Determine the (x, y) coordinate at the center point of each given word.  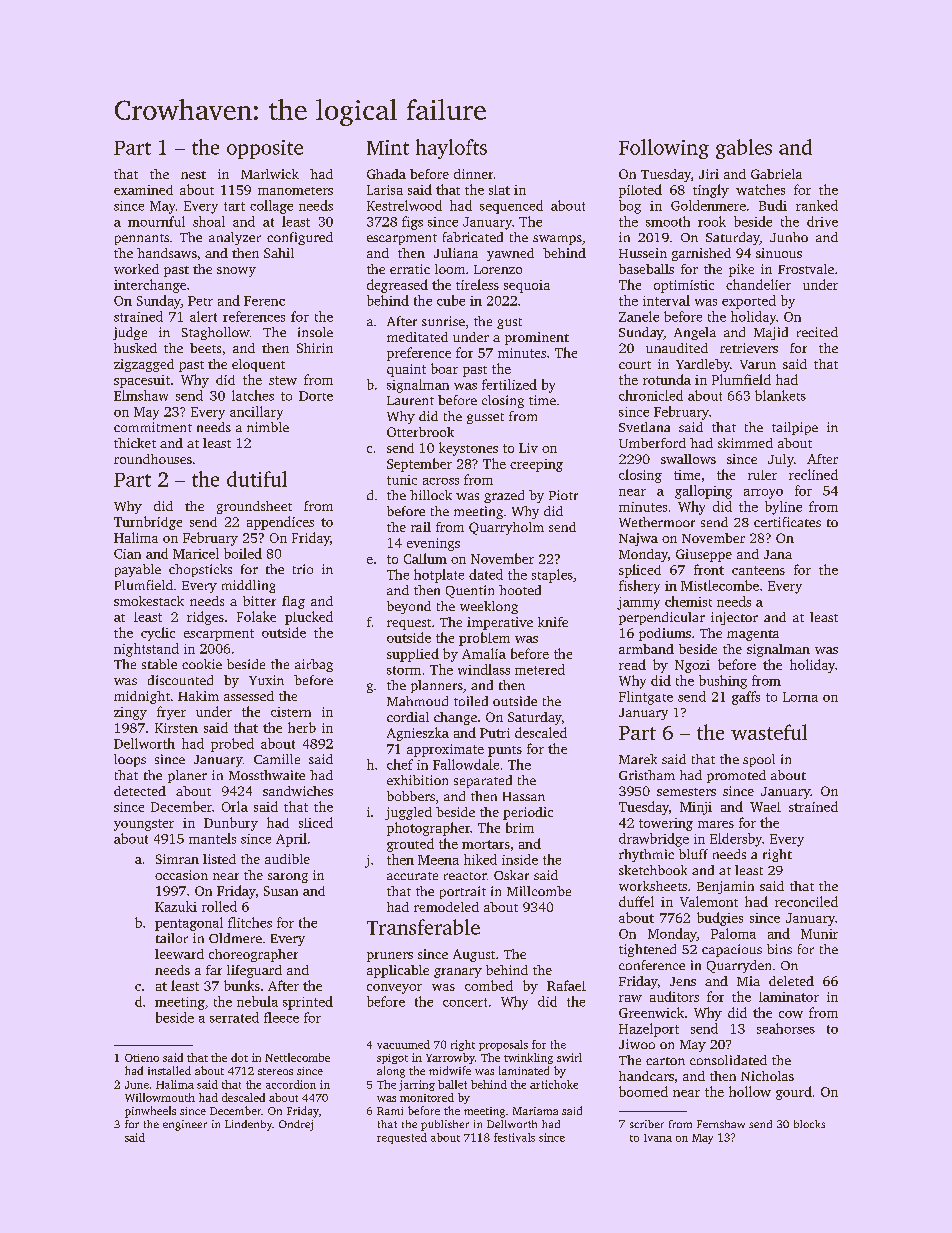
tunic (402, 480)
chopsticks (200, 570)
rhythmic (646, 855)
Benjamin (725, 887)
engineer (185, 1125)
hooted (520, 590)
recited (817, 332)
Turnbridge (148, 523)
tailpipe (795, 428)
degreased (397, 286)
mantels (212, 838)
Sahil (279, 253)
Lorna (800, 697)
